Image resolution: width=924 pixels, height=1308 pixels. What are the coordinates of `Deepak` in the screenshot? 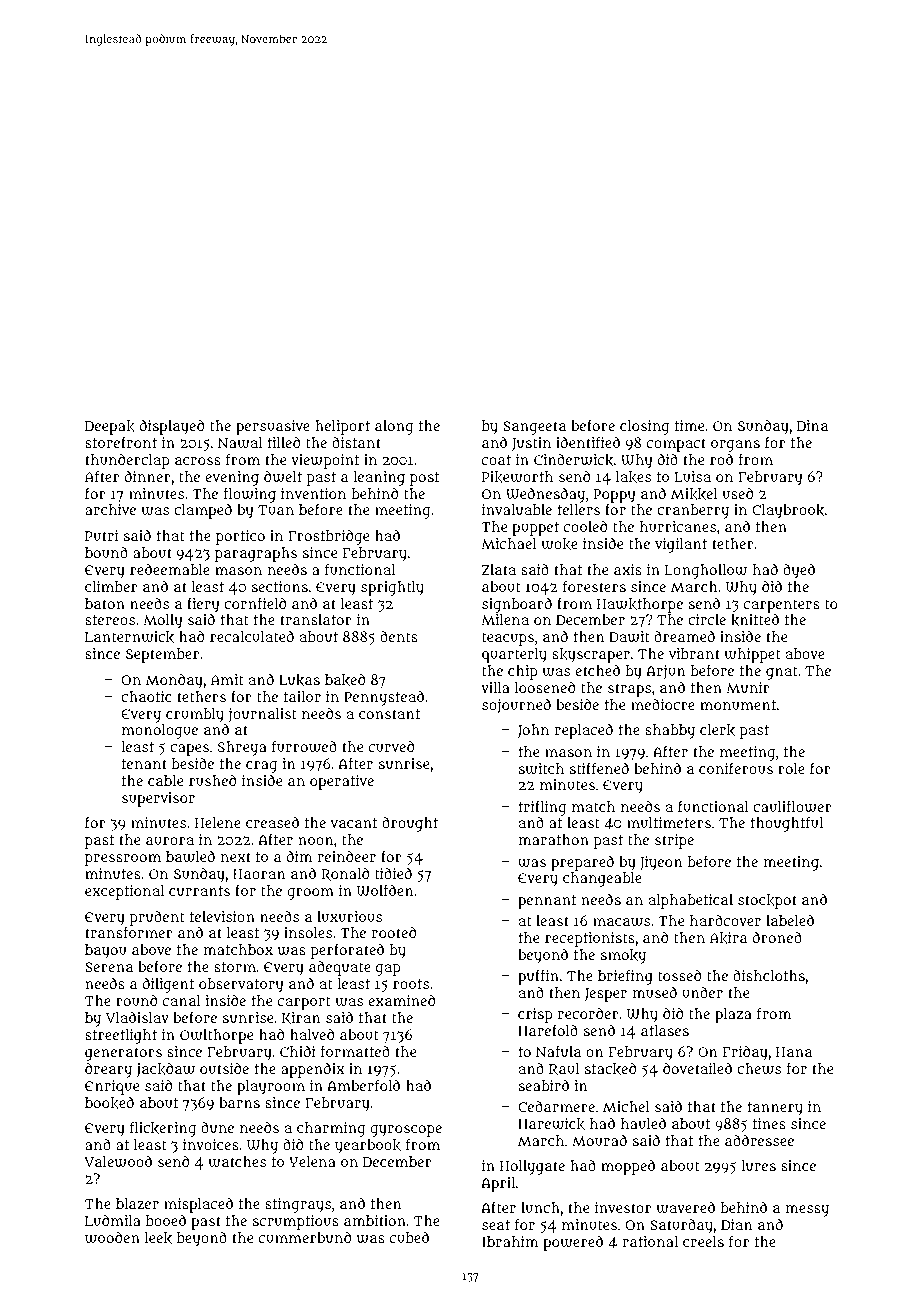 It's located at (110, 427).
